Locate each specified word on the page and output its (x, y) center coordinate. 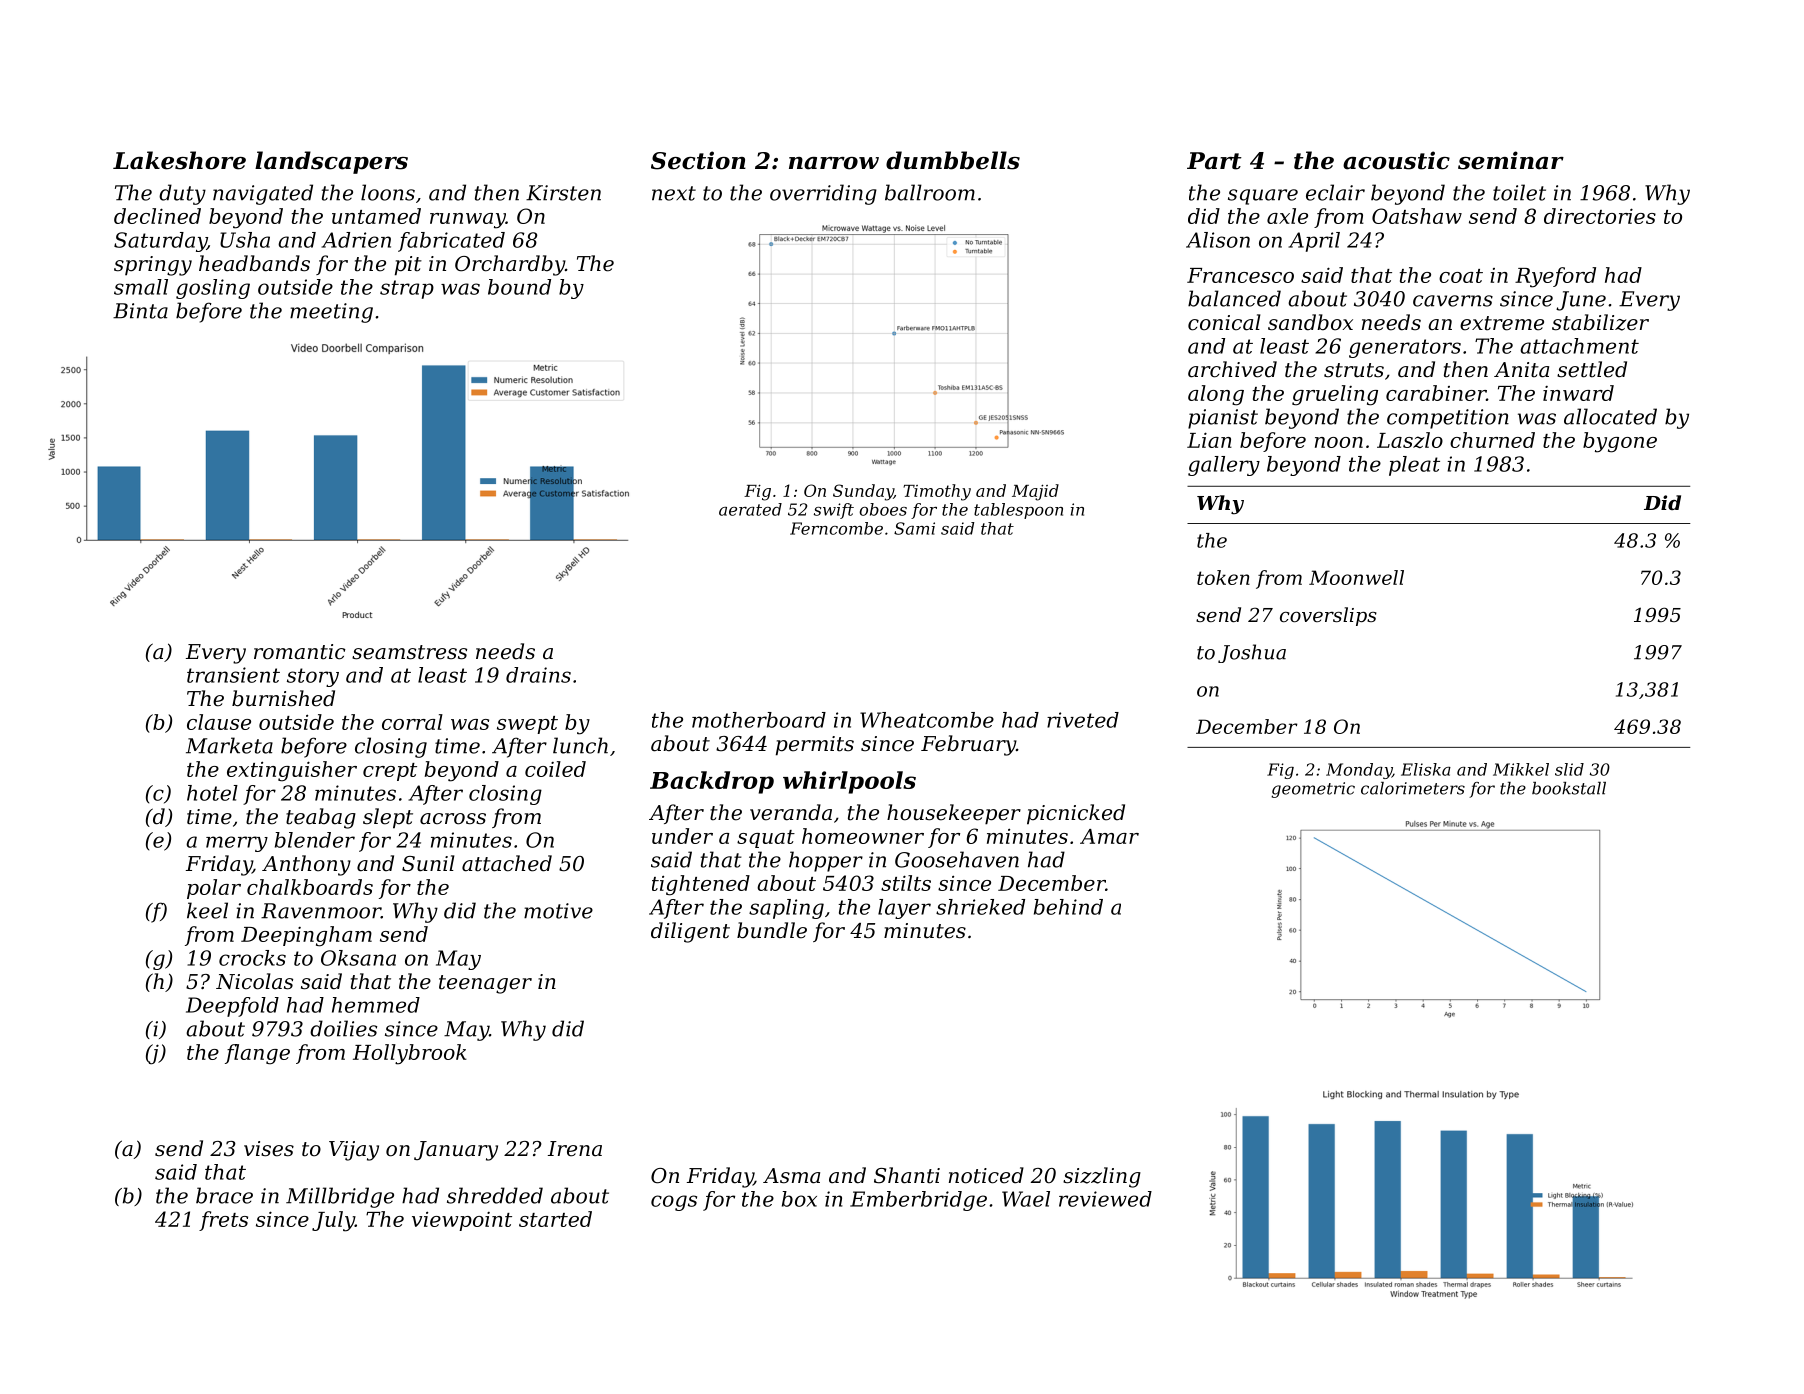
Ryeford (1555, 277)
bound (519, 287)
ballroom (930, 192)
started (555, 1219)
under (682, 836)
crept (390, 772)
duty (182, 194)
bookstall (1569, 788)
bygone (1620, 442)
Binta (140, 311)
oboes (883, 509)
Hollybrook (410, 1054)
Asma (791, 1176)
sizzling (1102, 1177)
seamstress (409, 652)
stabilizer (1600, 322)
